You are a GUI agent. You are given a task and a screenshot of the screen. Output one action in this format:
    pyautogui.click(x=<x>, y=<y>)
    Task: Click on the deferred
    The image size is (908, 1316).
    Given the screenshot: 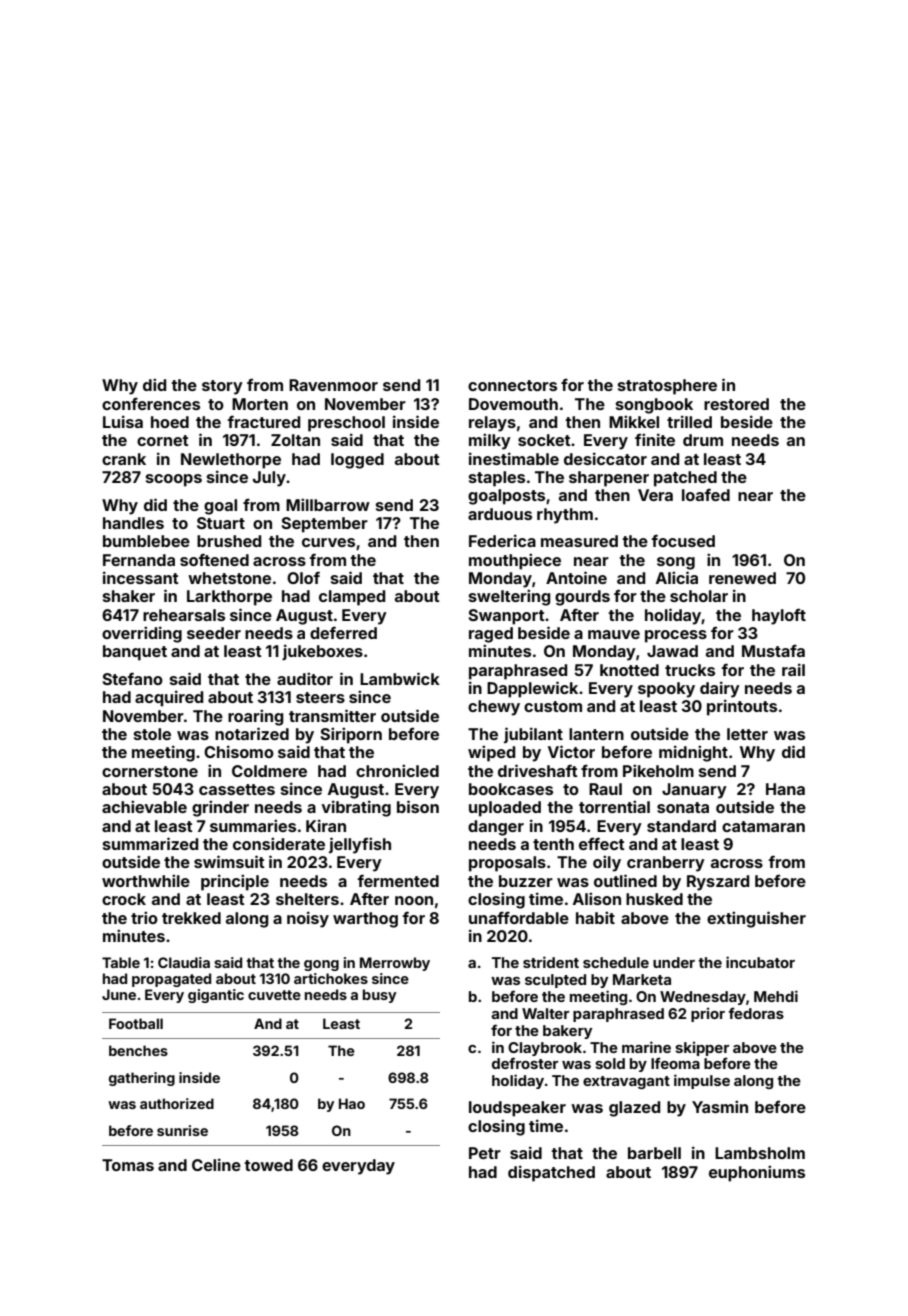 What is the action you would take?
    pyautogui.click(x=343, y=632)
